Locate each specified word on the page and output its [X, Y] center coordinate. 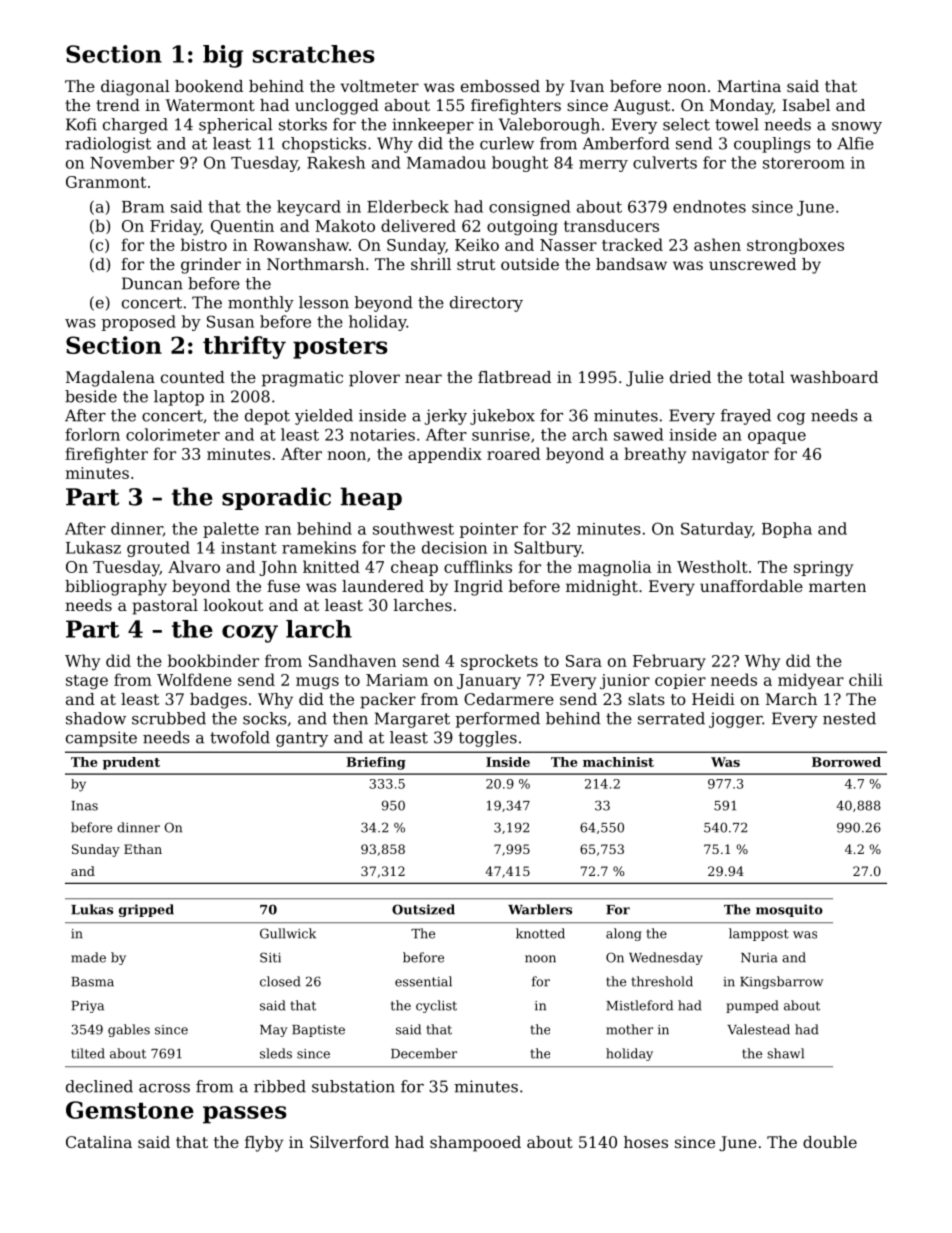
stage [87, 682]
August [641, 107]
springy [823, 569]
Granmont [106, 182]
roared [513, 453]
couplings [772, 145]
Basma [92, 982]
